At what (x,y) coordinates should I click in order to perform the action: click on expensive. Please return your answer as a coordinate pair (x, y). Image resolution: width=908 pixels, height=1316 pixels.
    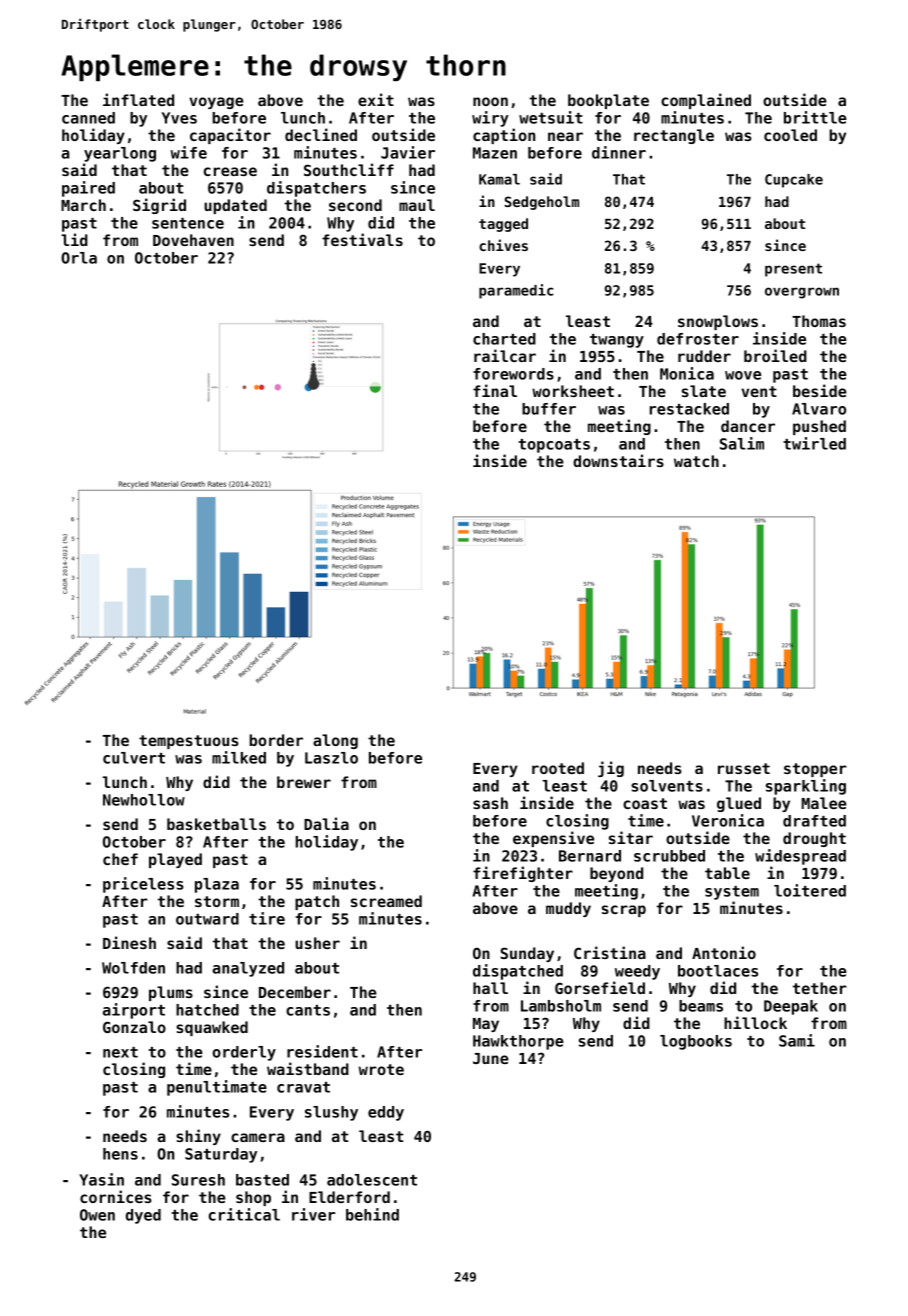
    Looking at the image, I should click on (553, 839).
